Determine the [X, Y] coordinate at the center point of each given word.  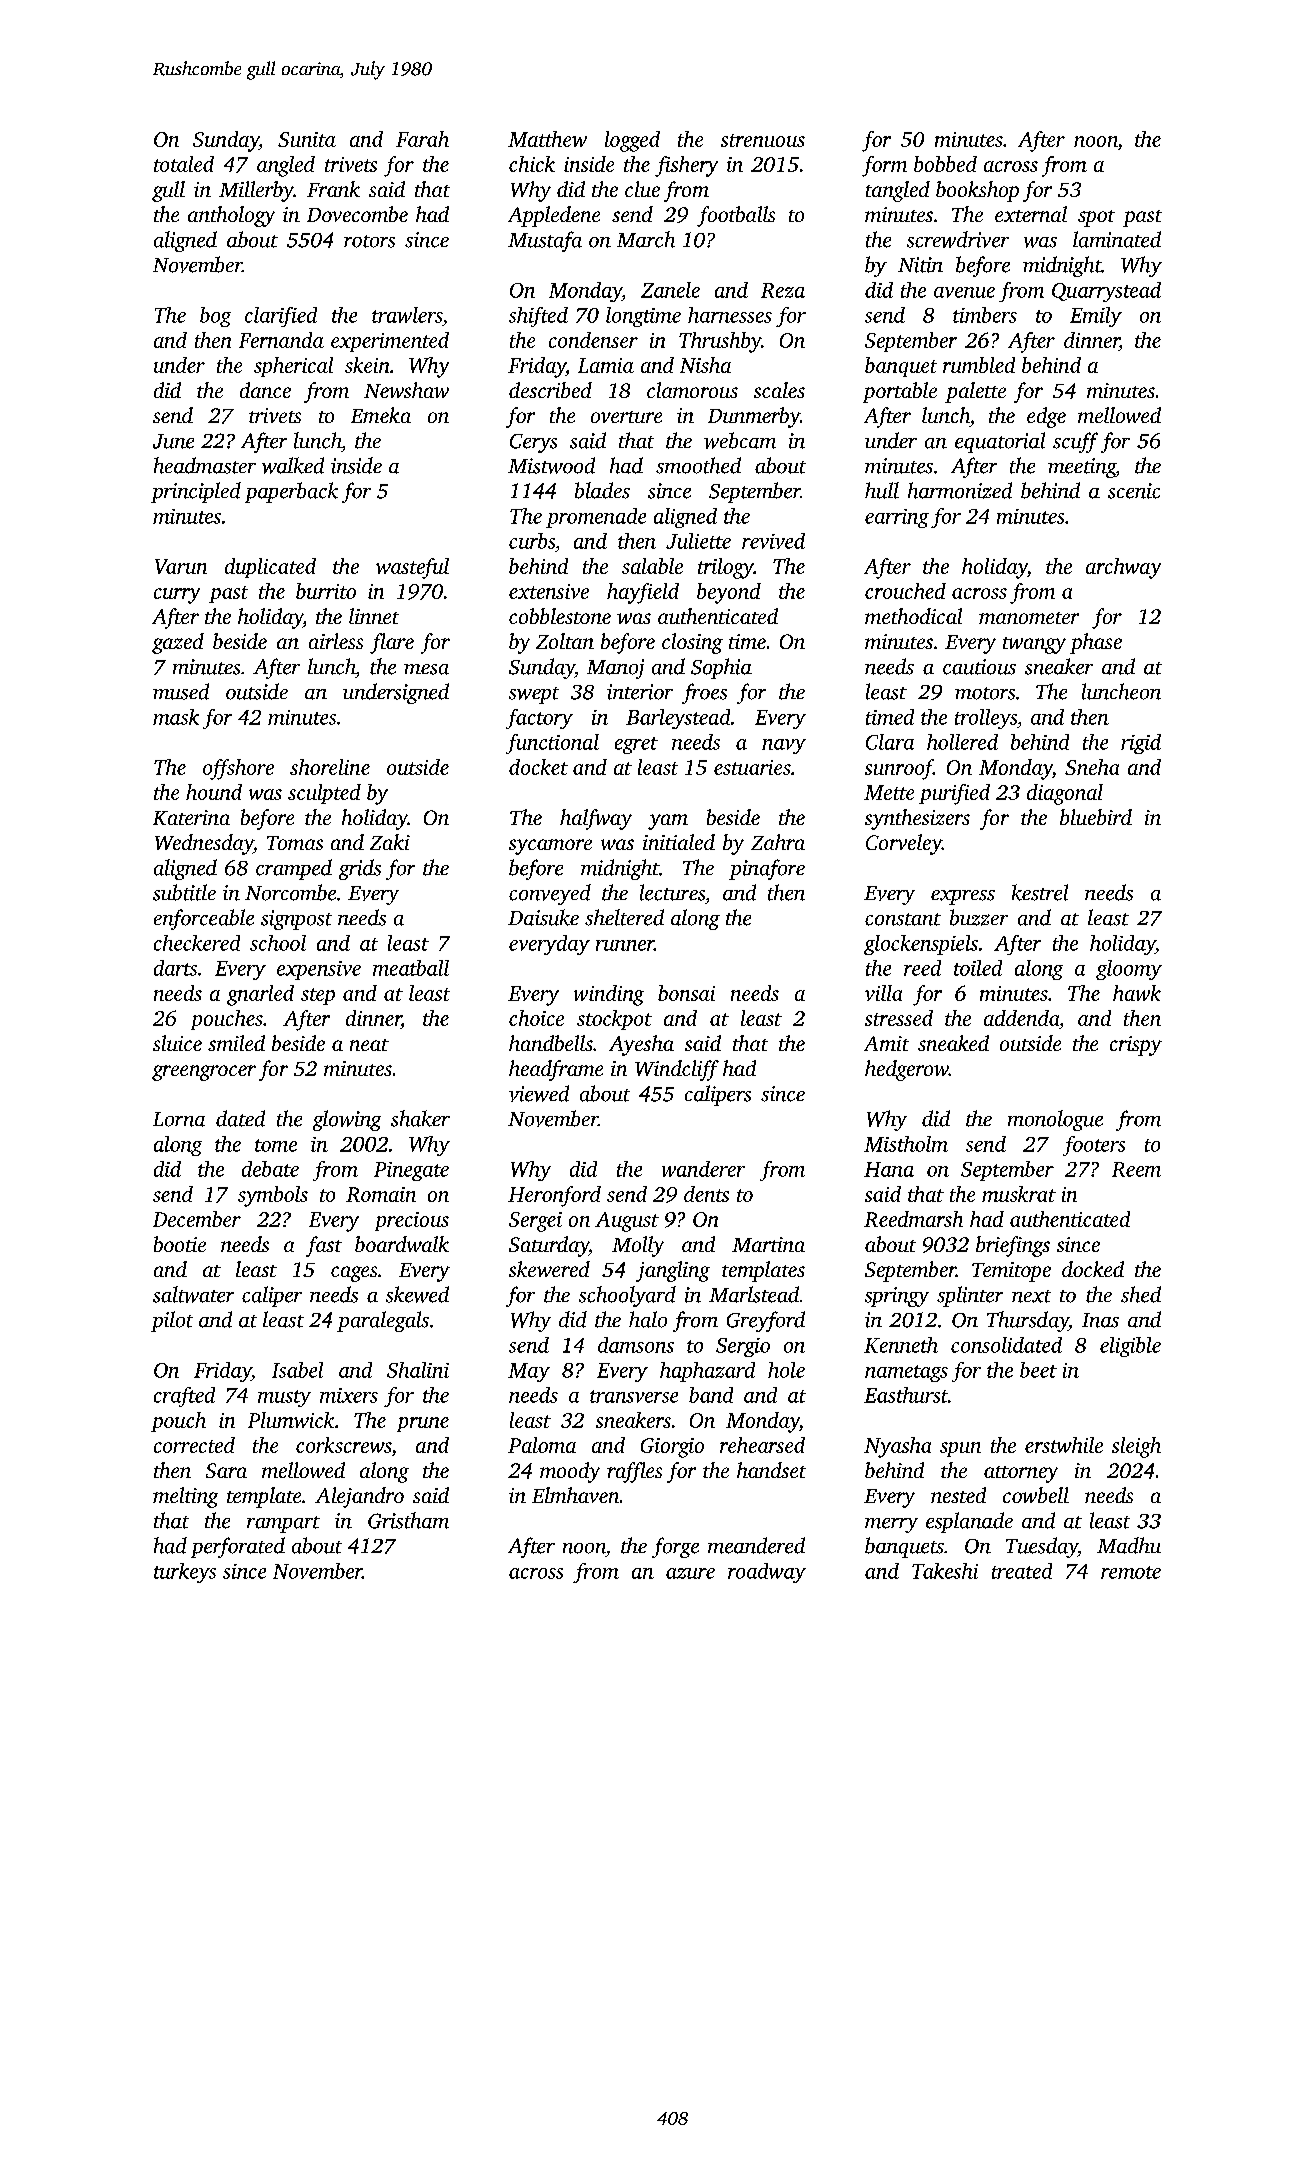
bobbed [945, 164]
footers [1094, 1146]
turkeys [185, 1573]
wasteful [412, 568]
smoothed [698, 465]
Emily [1096, 317]
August [627, 1222]
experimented [390, 342]
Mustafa [545, 241]
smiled [236, 1043]
